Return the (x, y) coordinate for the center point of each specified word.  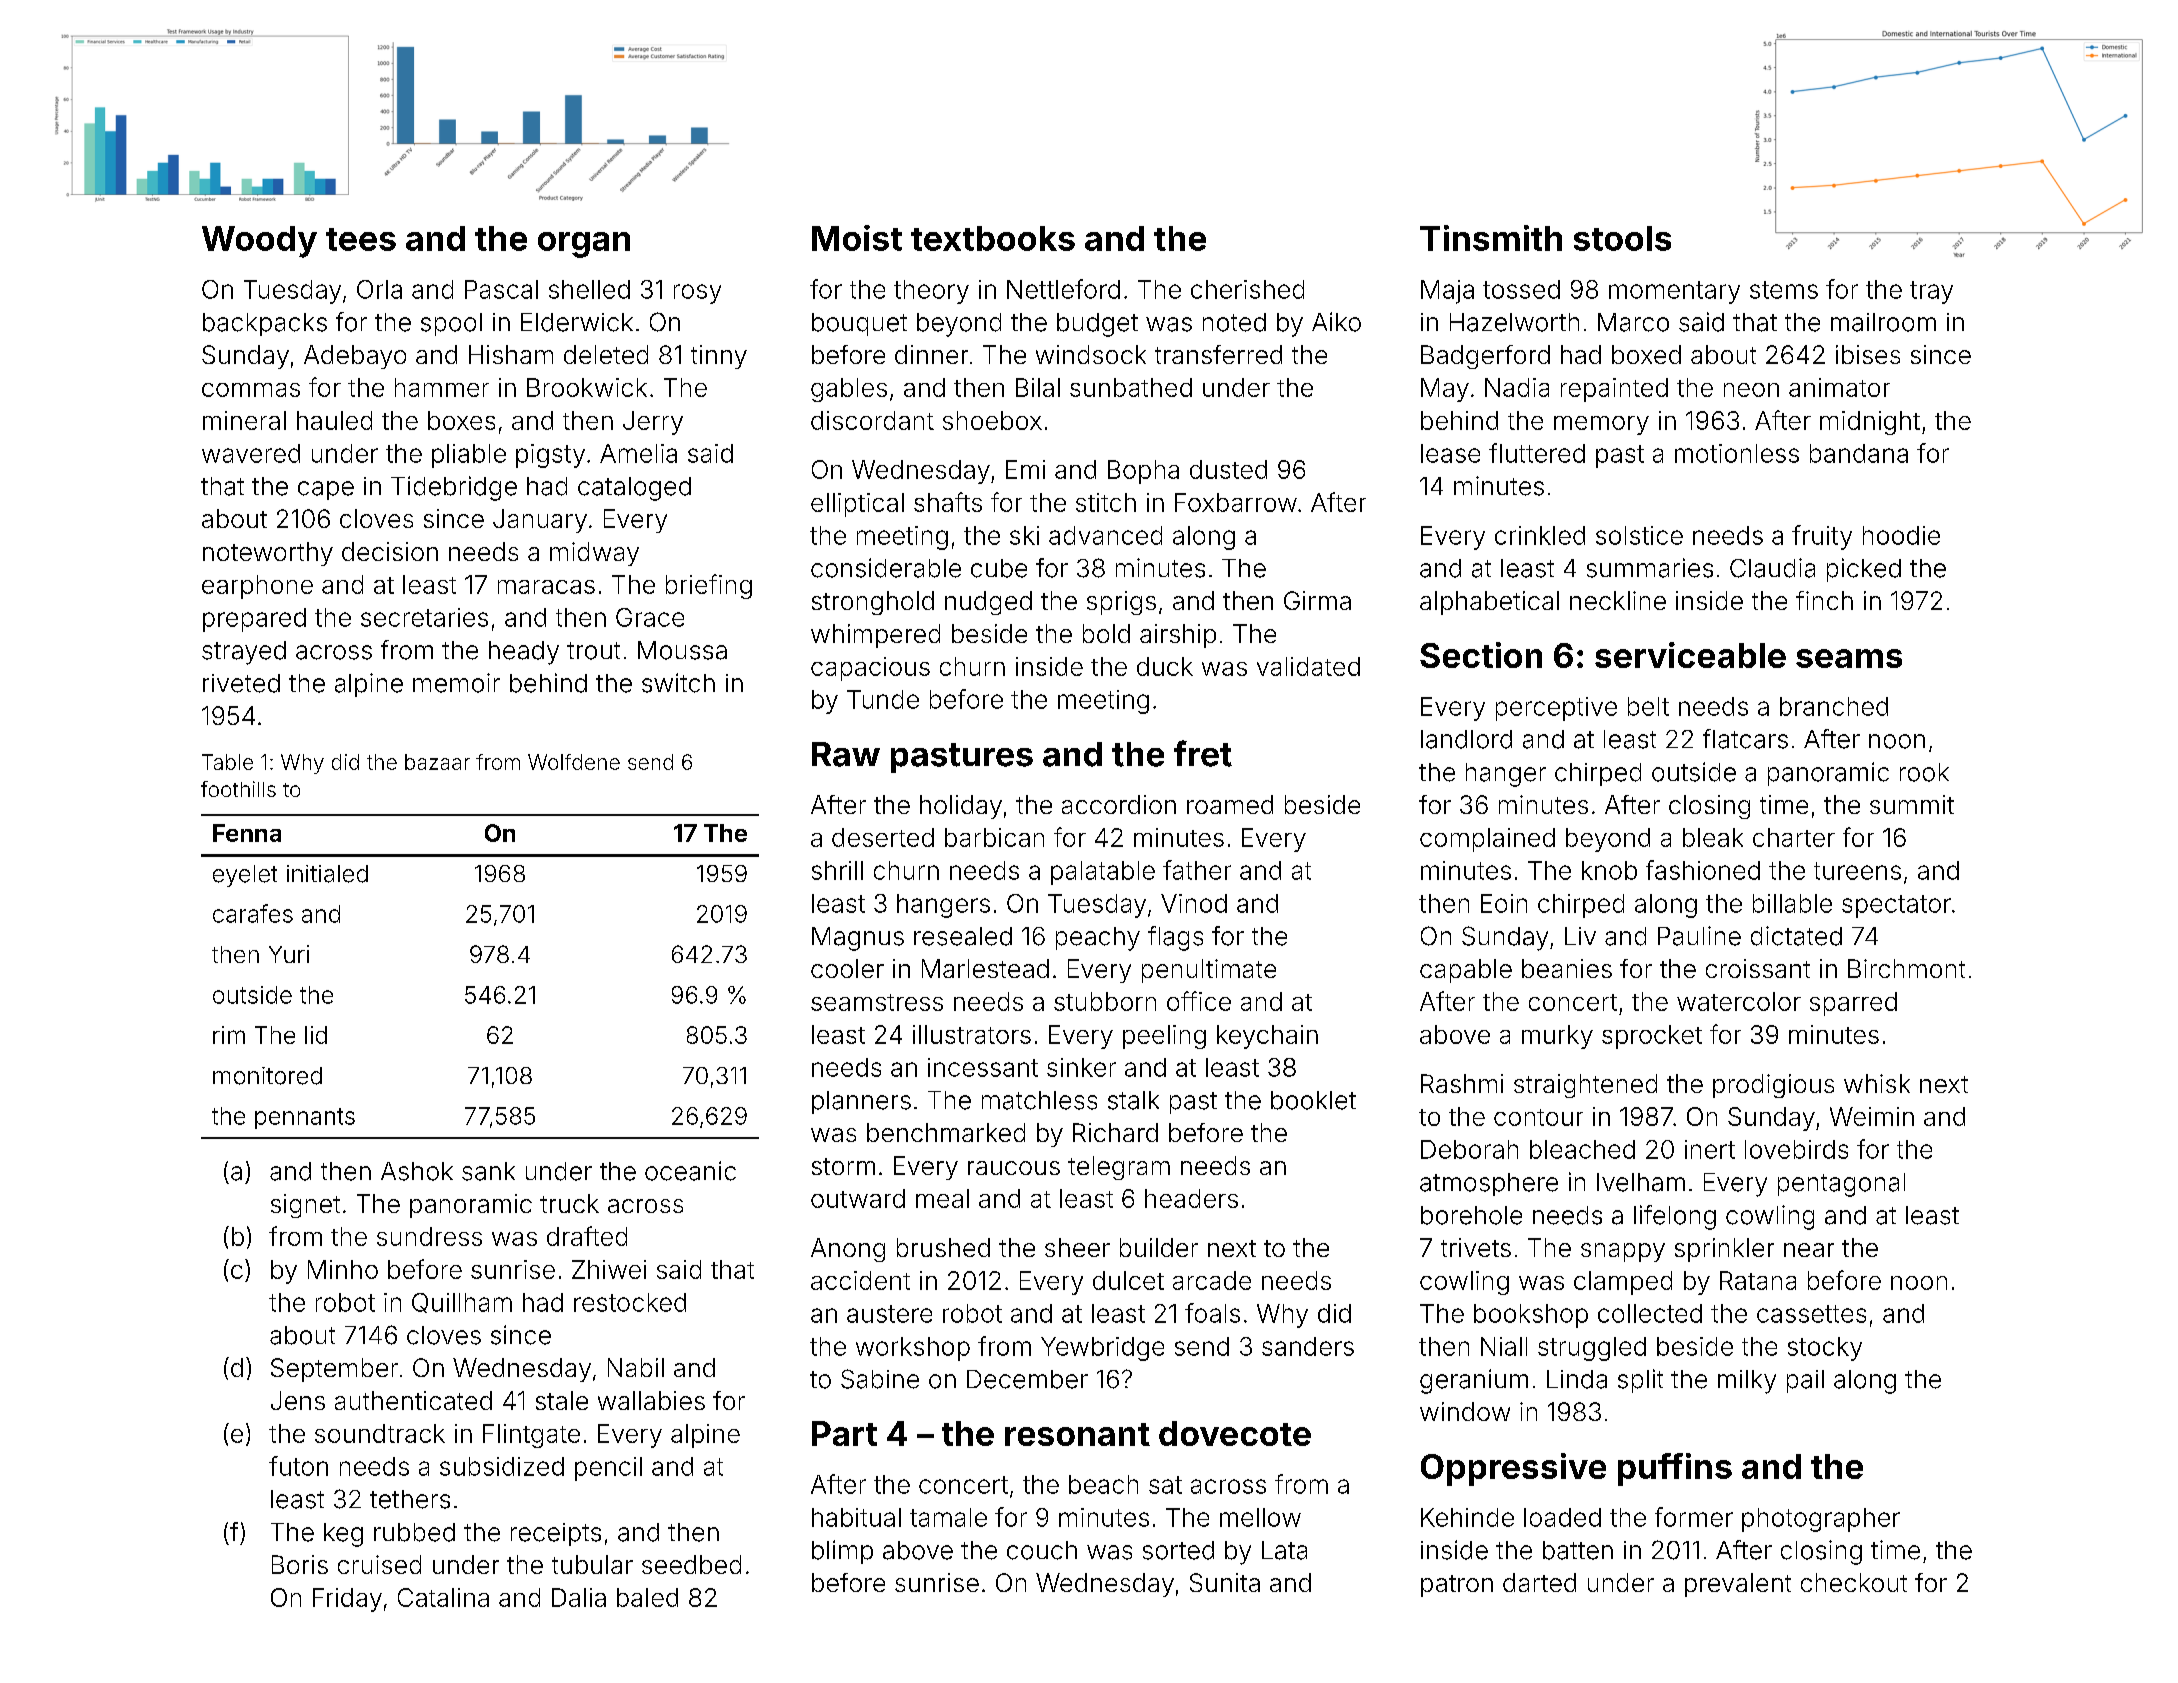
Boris (300, 1564)
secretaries (424, 617)
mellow (1260, 1517)
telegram (1119, 1168)
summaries (1650, 568)
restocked (630, 1302)
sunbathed (1131, 387)
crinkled (1540, 535)
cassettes (1811, 1314)
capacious (870, 669)
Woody (259, 242)
